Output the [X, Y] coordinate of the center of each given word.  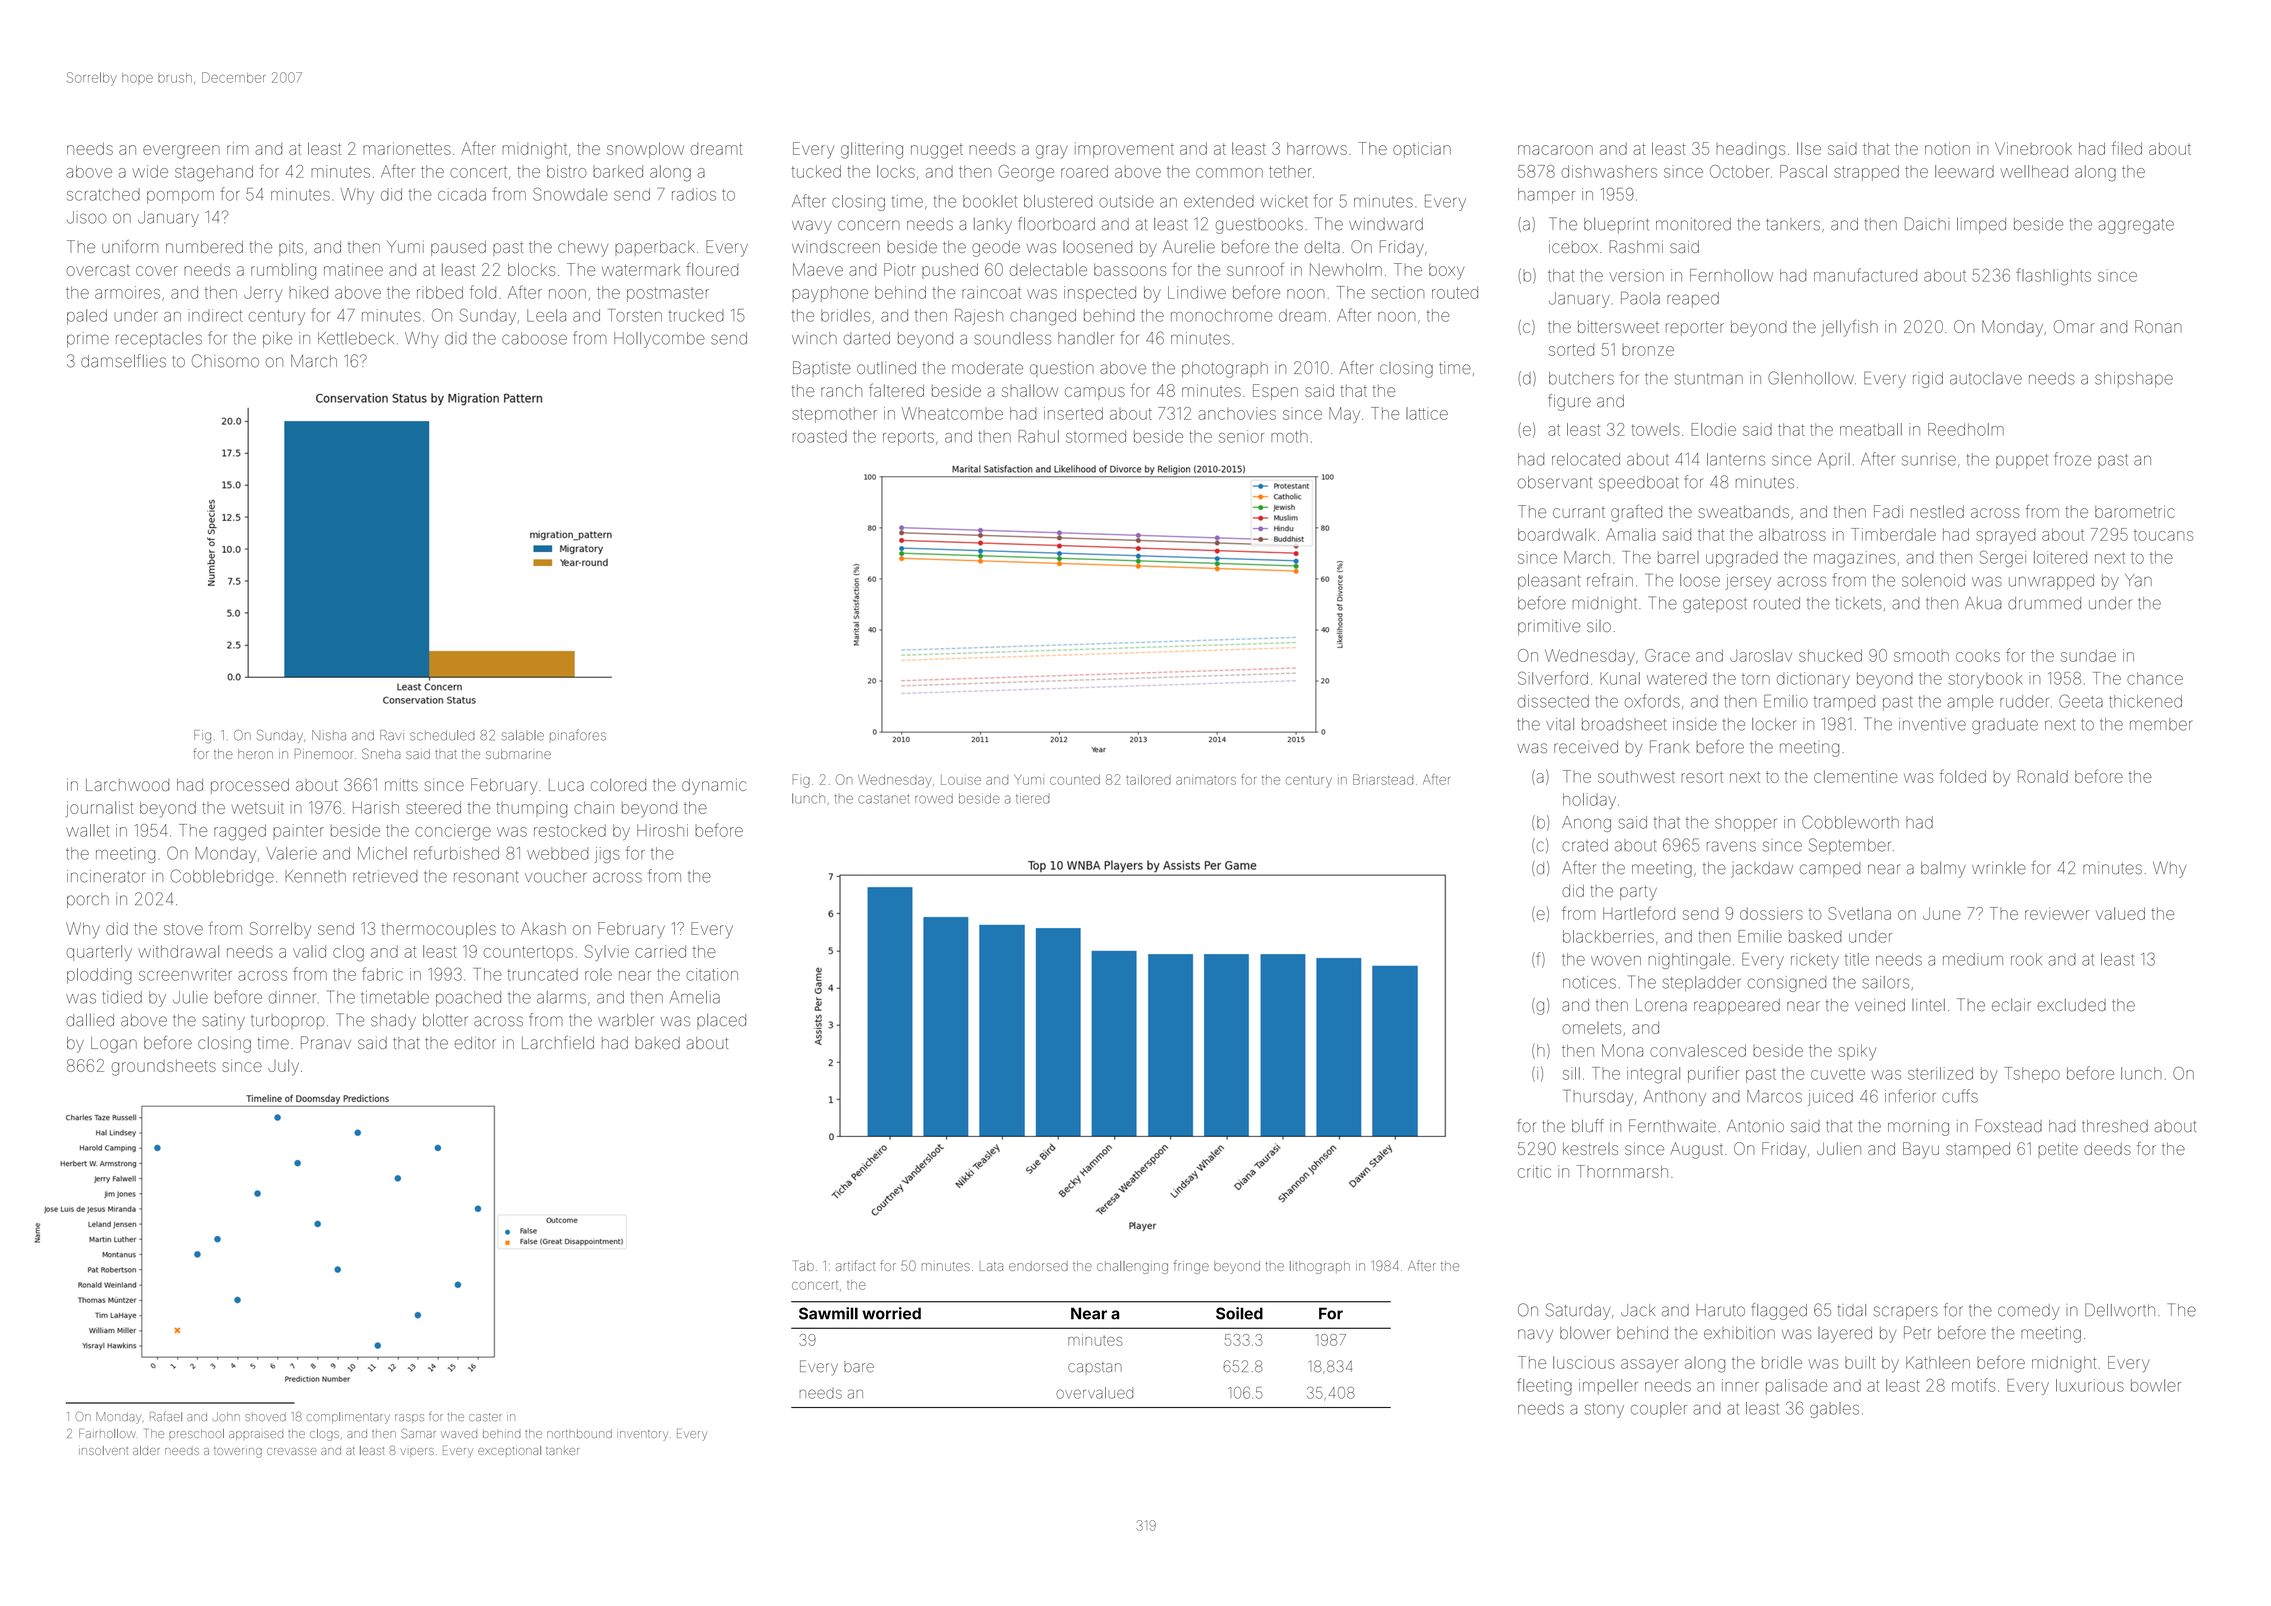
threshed [2115, 1126]
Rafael [166, 1416]
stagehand [214, 173]
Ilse [1809, 148]
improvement [1124, 150]
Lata [991, 1266]
